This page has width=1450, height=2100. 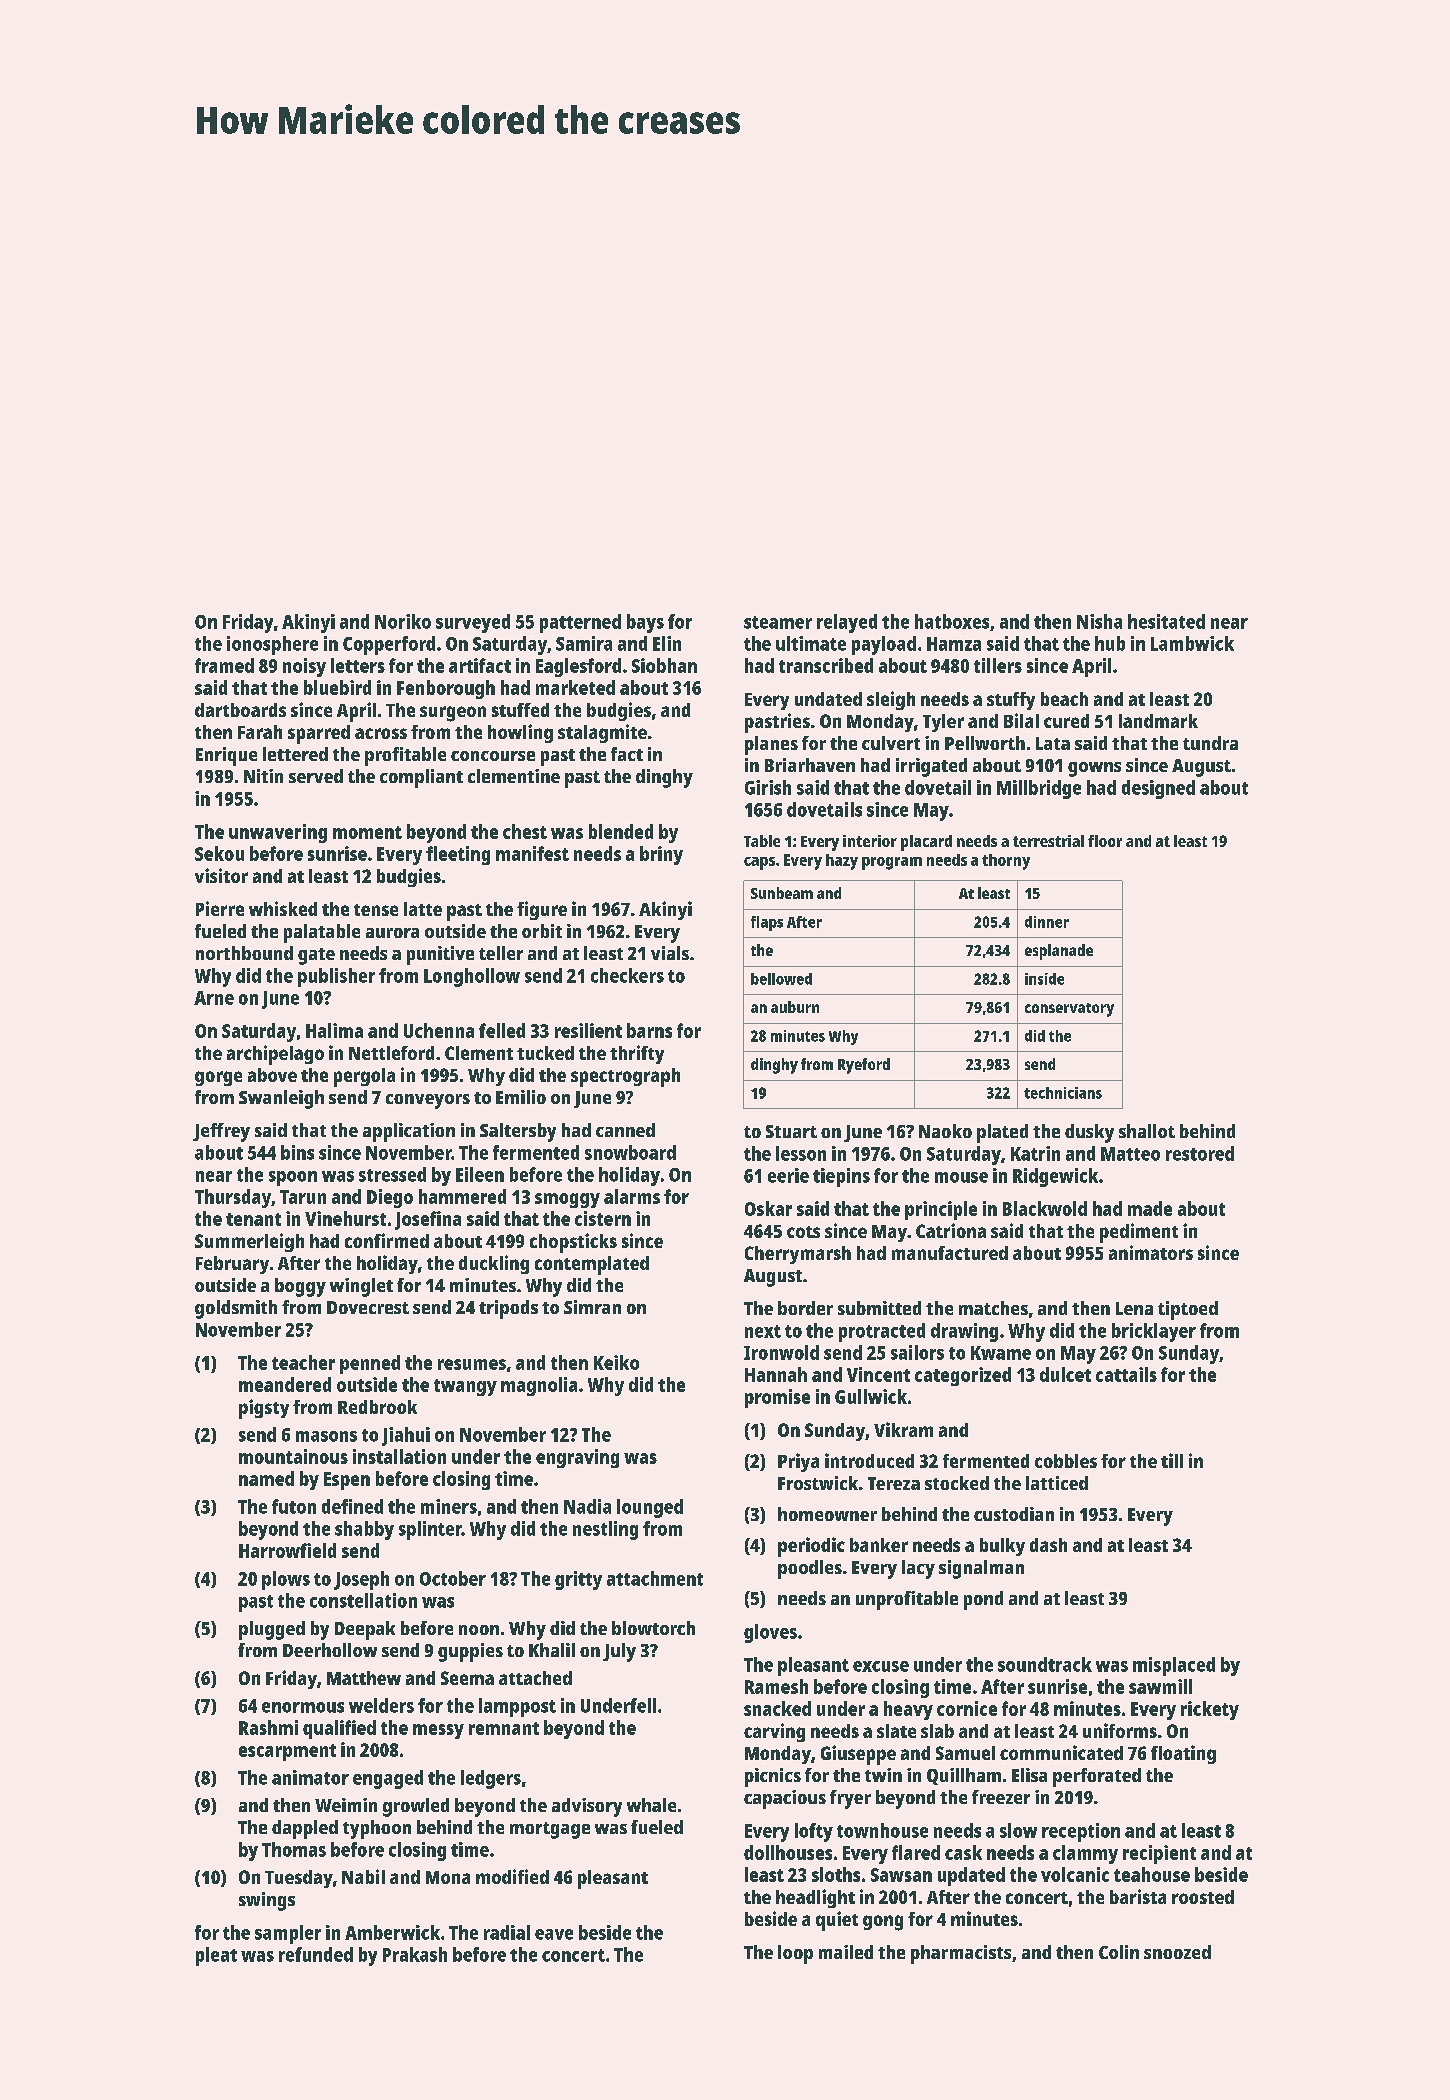 I want to click on Nettleford, so click(x=391, y=1053).
